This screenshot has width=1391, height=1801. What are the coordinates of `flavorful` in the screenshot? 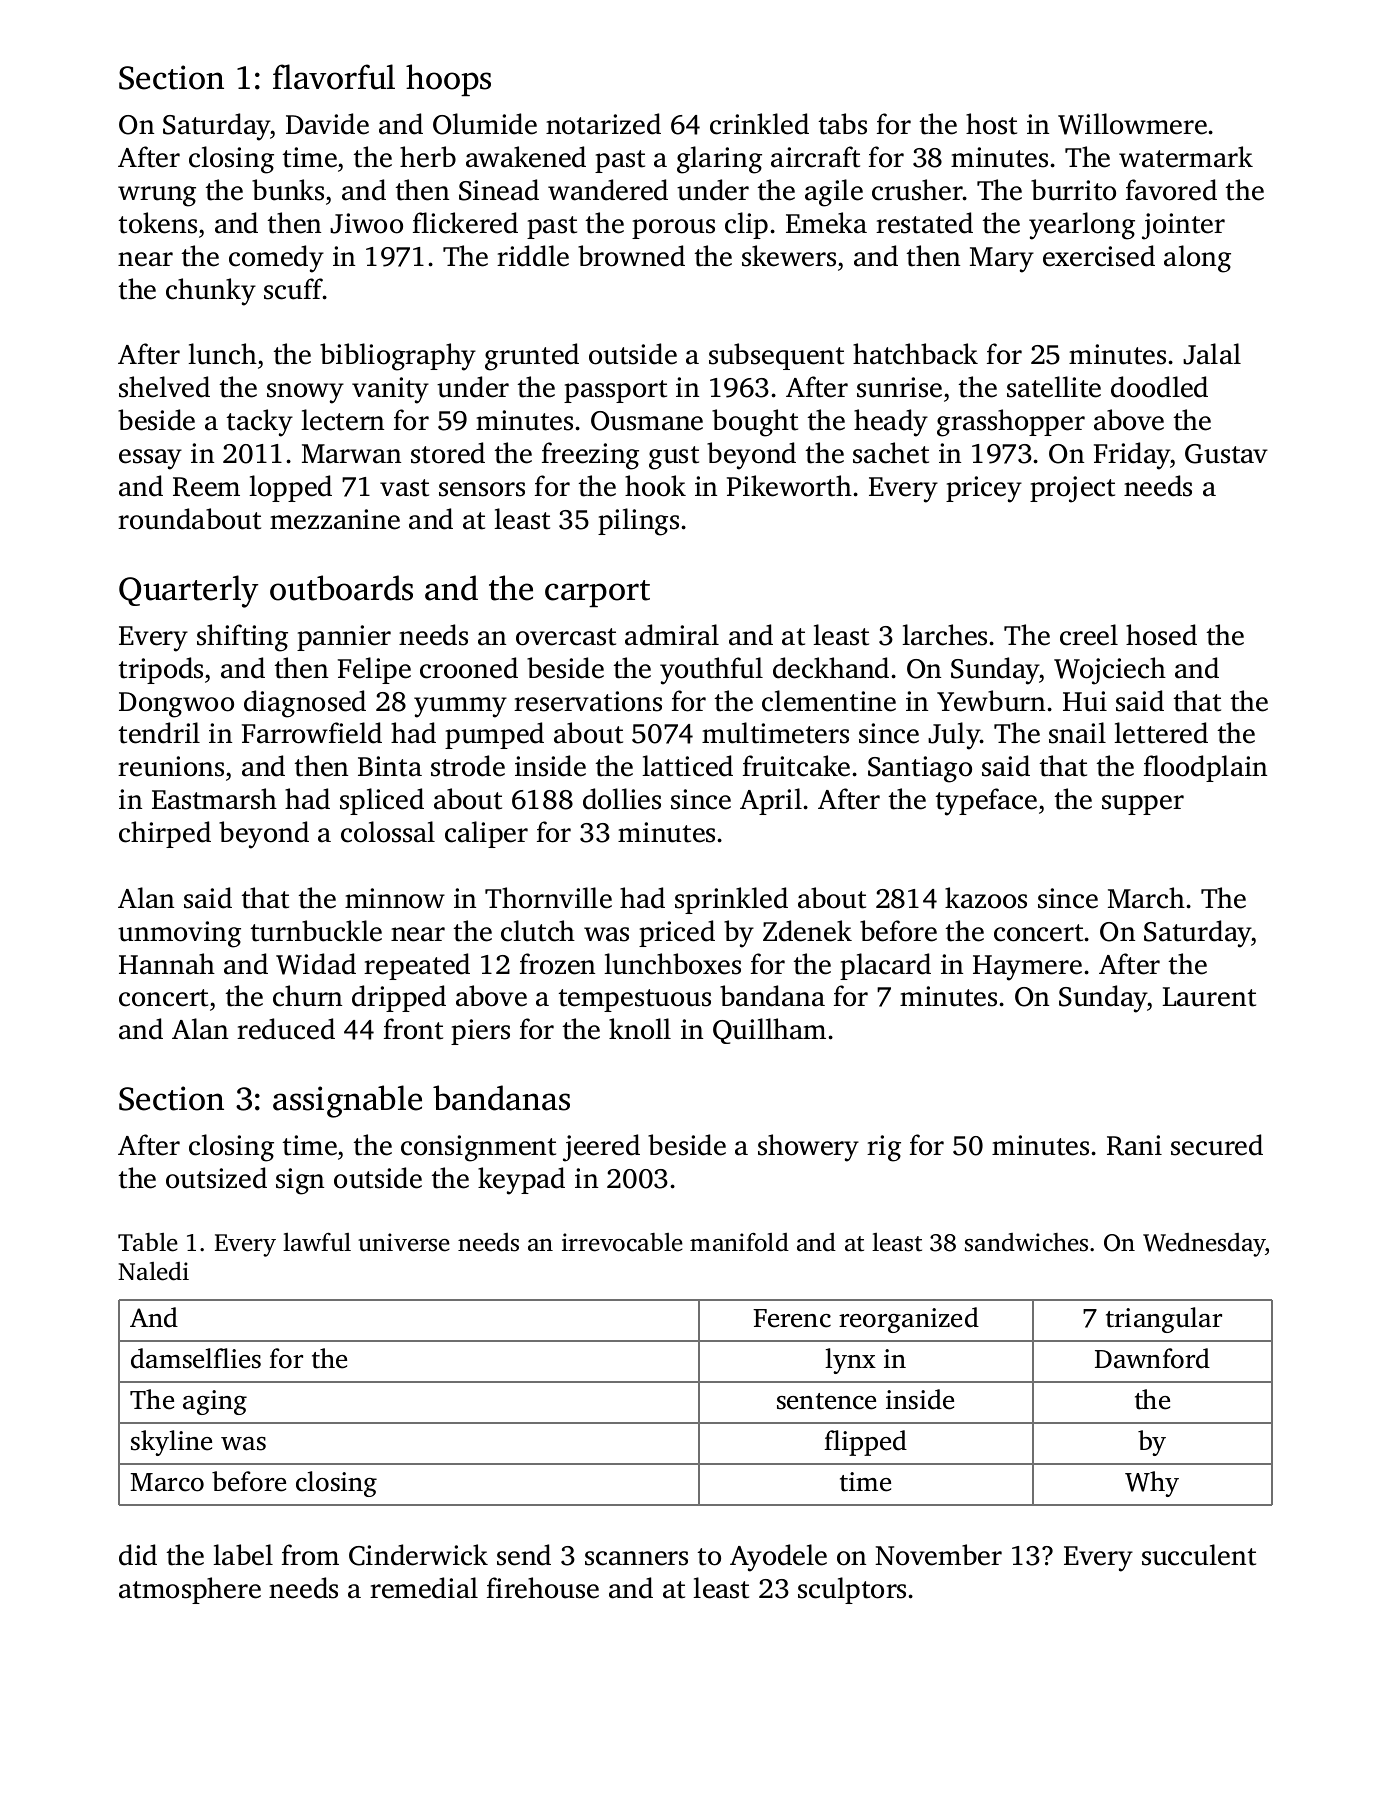 It's located at (334, 77).
